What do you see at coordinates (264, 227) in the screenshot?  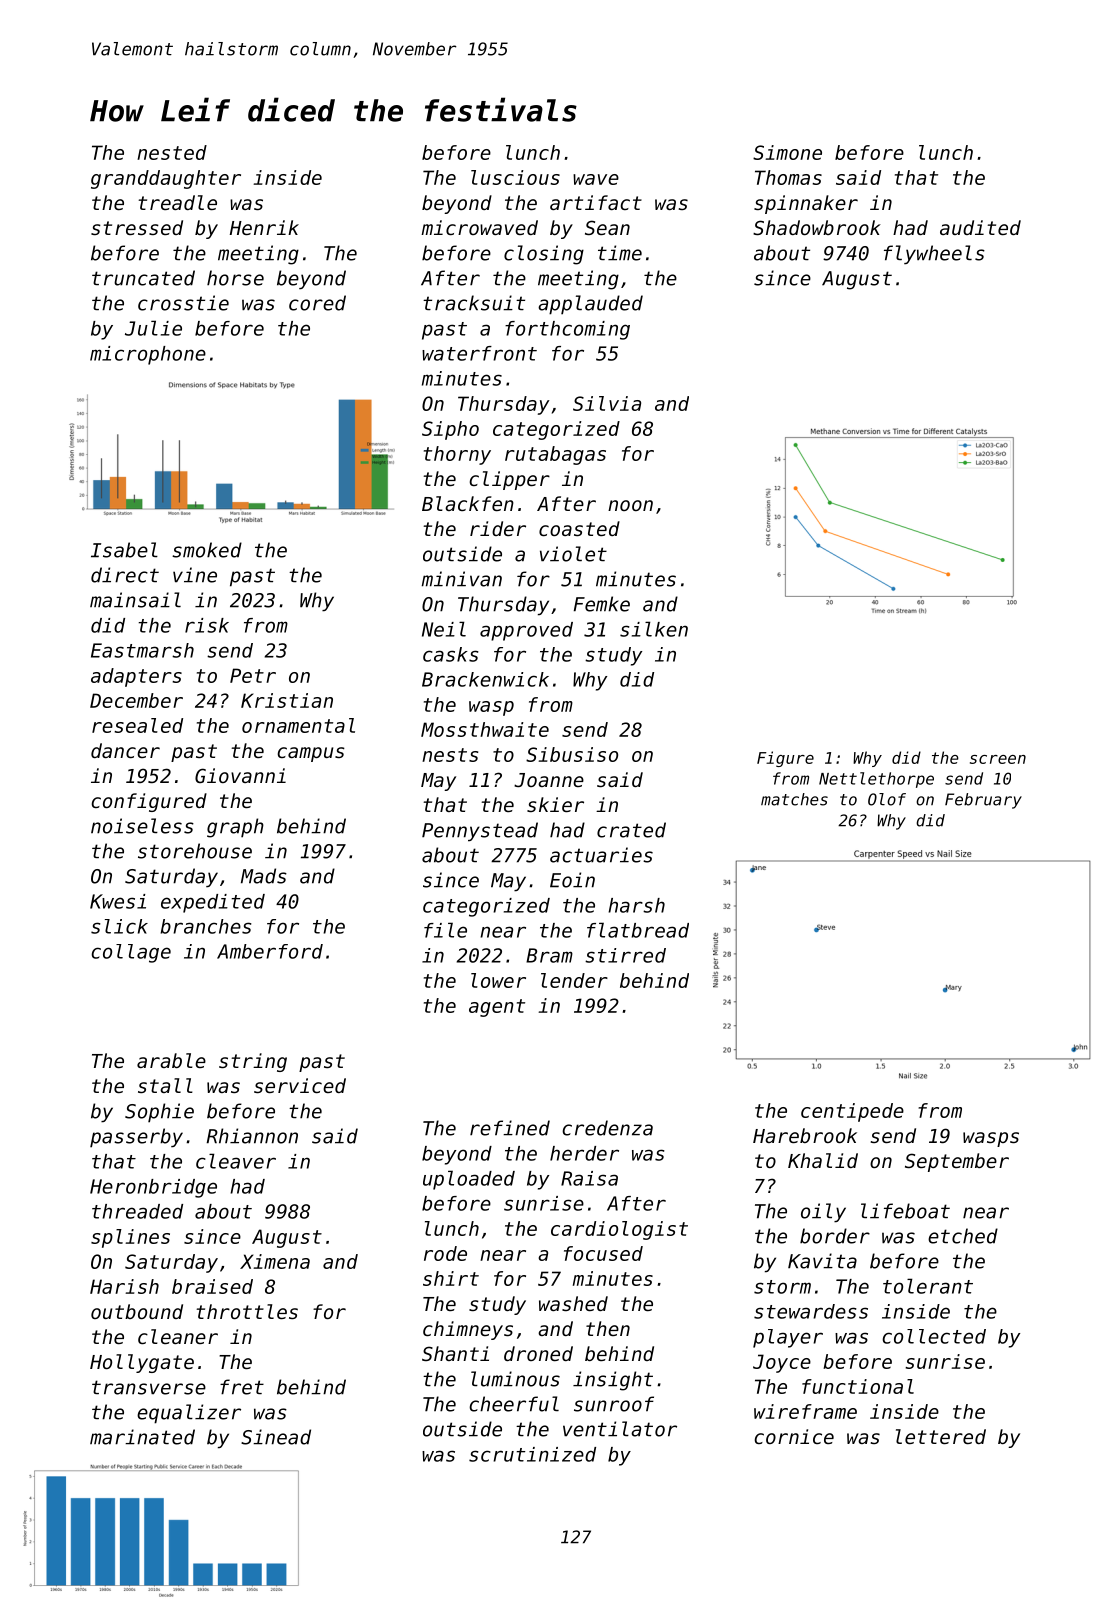 I see `Henrik` at bounding box center [264, 227].
